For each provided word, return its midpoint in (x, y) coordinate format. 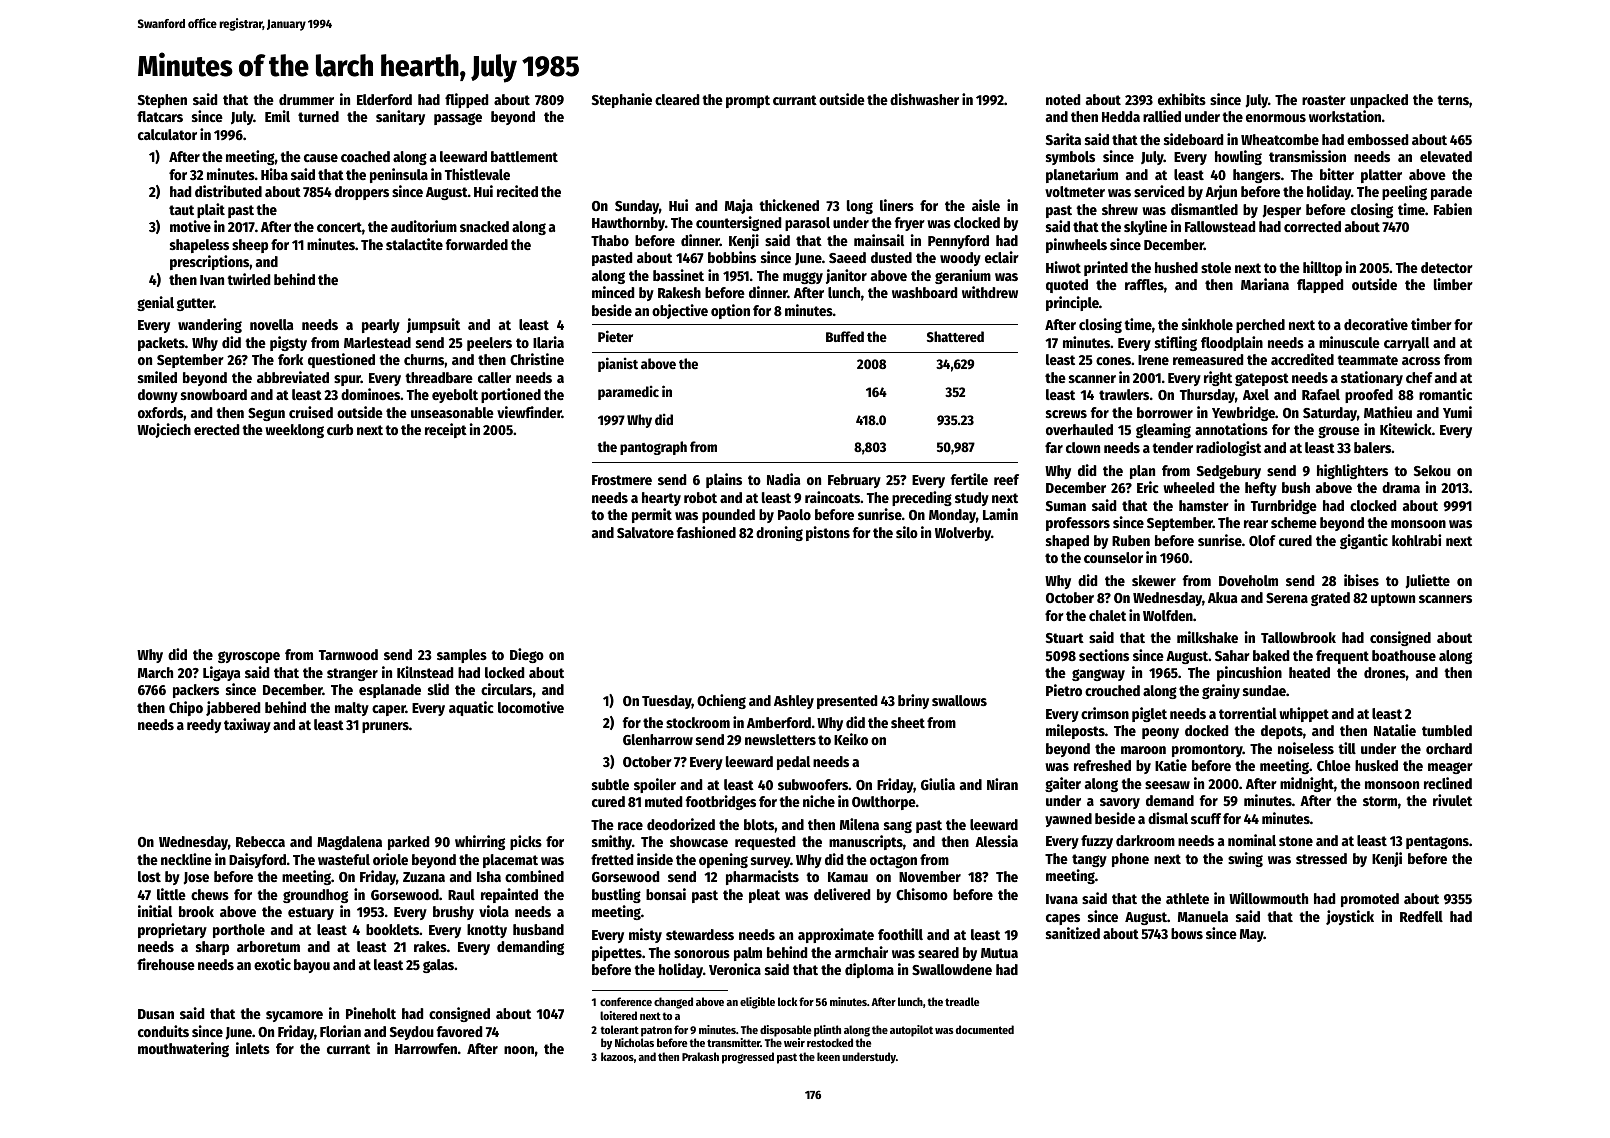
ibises (1361, 580)
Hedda (1121, 116)
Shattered (955, 336)
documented (985, 1029)
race (630, 826)
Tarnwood (348, 654)
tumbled (1447, 730)
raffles (1144, 284)
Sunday (637, 207)
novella (271, 324)
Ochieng (721, 701)
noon (519, 1050)
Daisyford (257, 860)
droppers (362, 193)
